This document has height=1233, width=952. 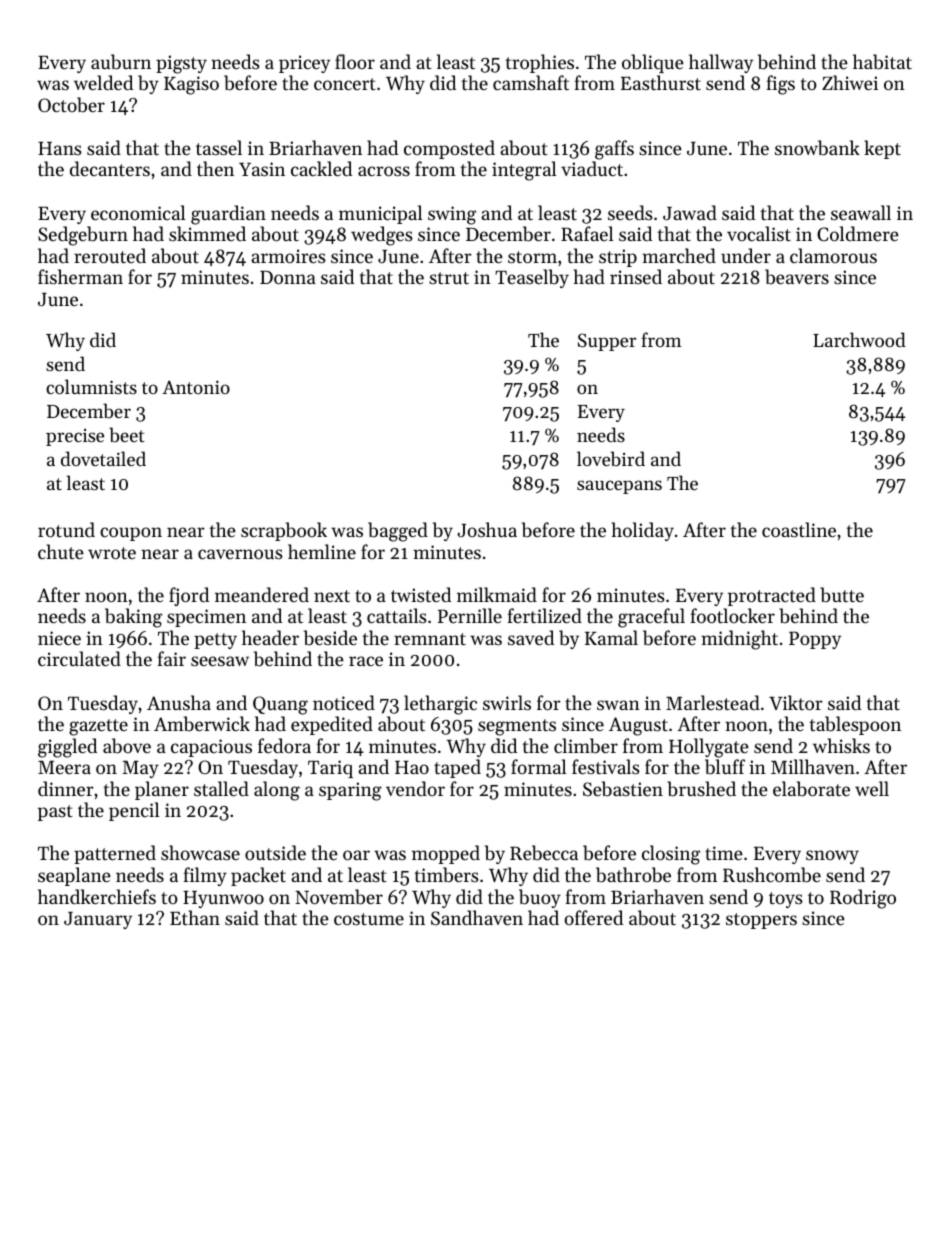 What do you see at coordinates (262, 594) in the document?
I see `meandered` at bounding box center [262, 594].
